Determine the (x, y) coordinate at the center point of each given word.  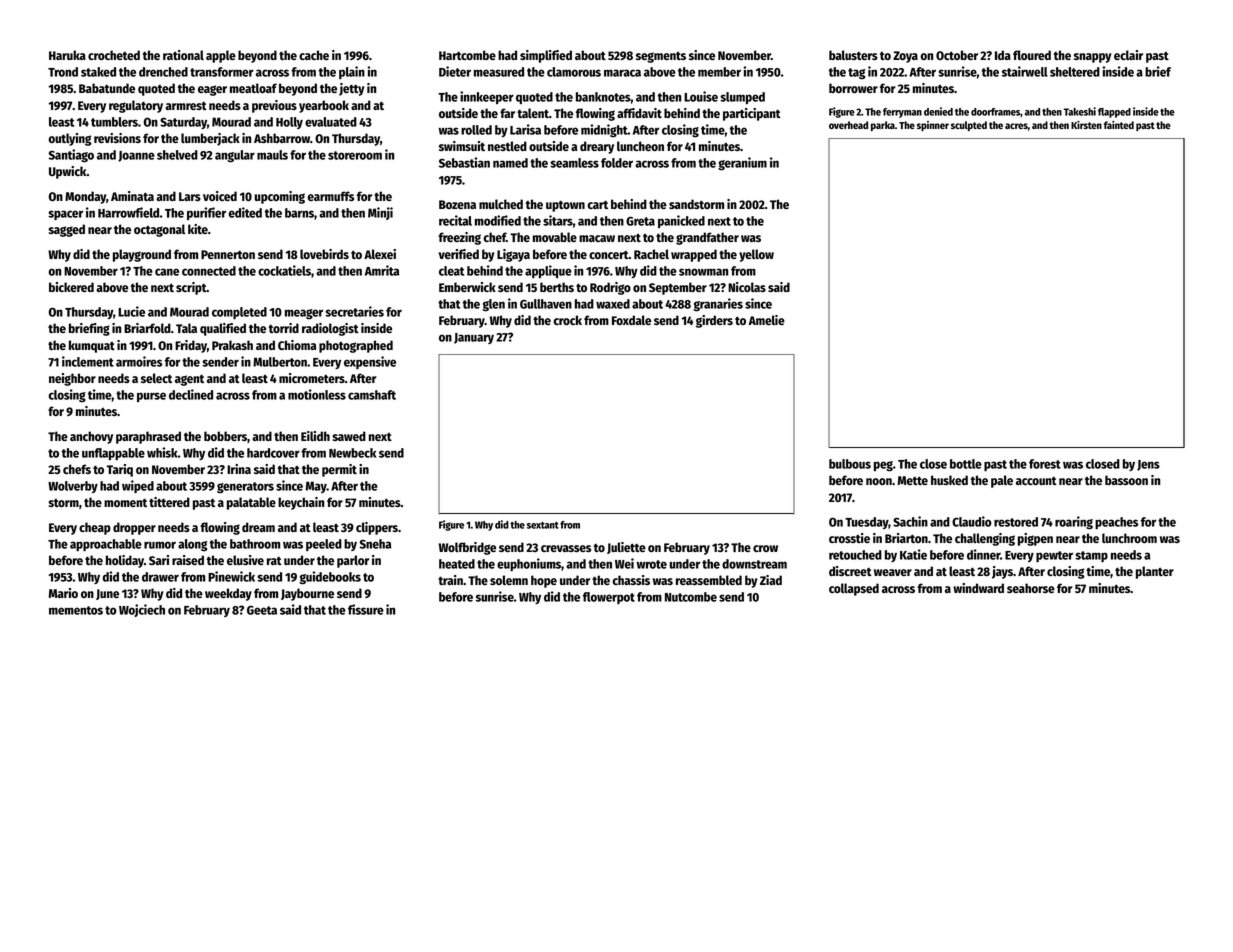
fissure (366, 609)
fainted (1119, 125)
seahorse (1031, 588)
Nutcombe (691, 597)
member (719, 72)
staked (98, 72)
